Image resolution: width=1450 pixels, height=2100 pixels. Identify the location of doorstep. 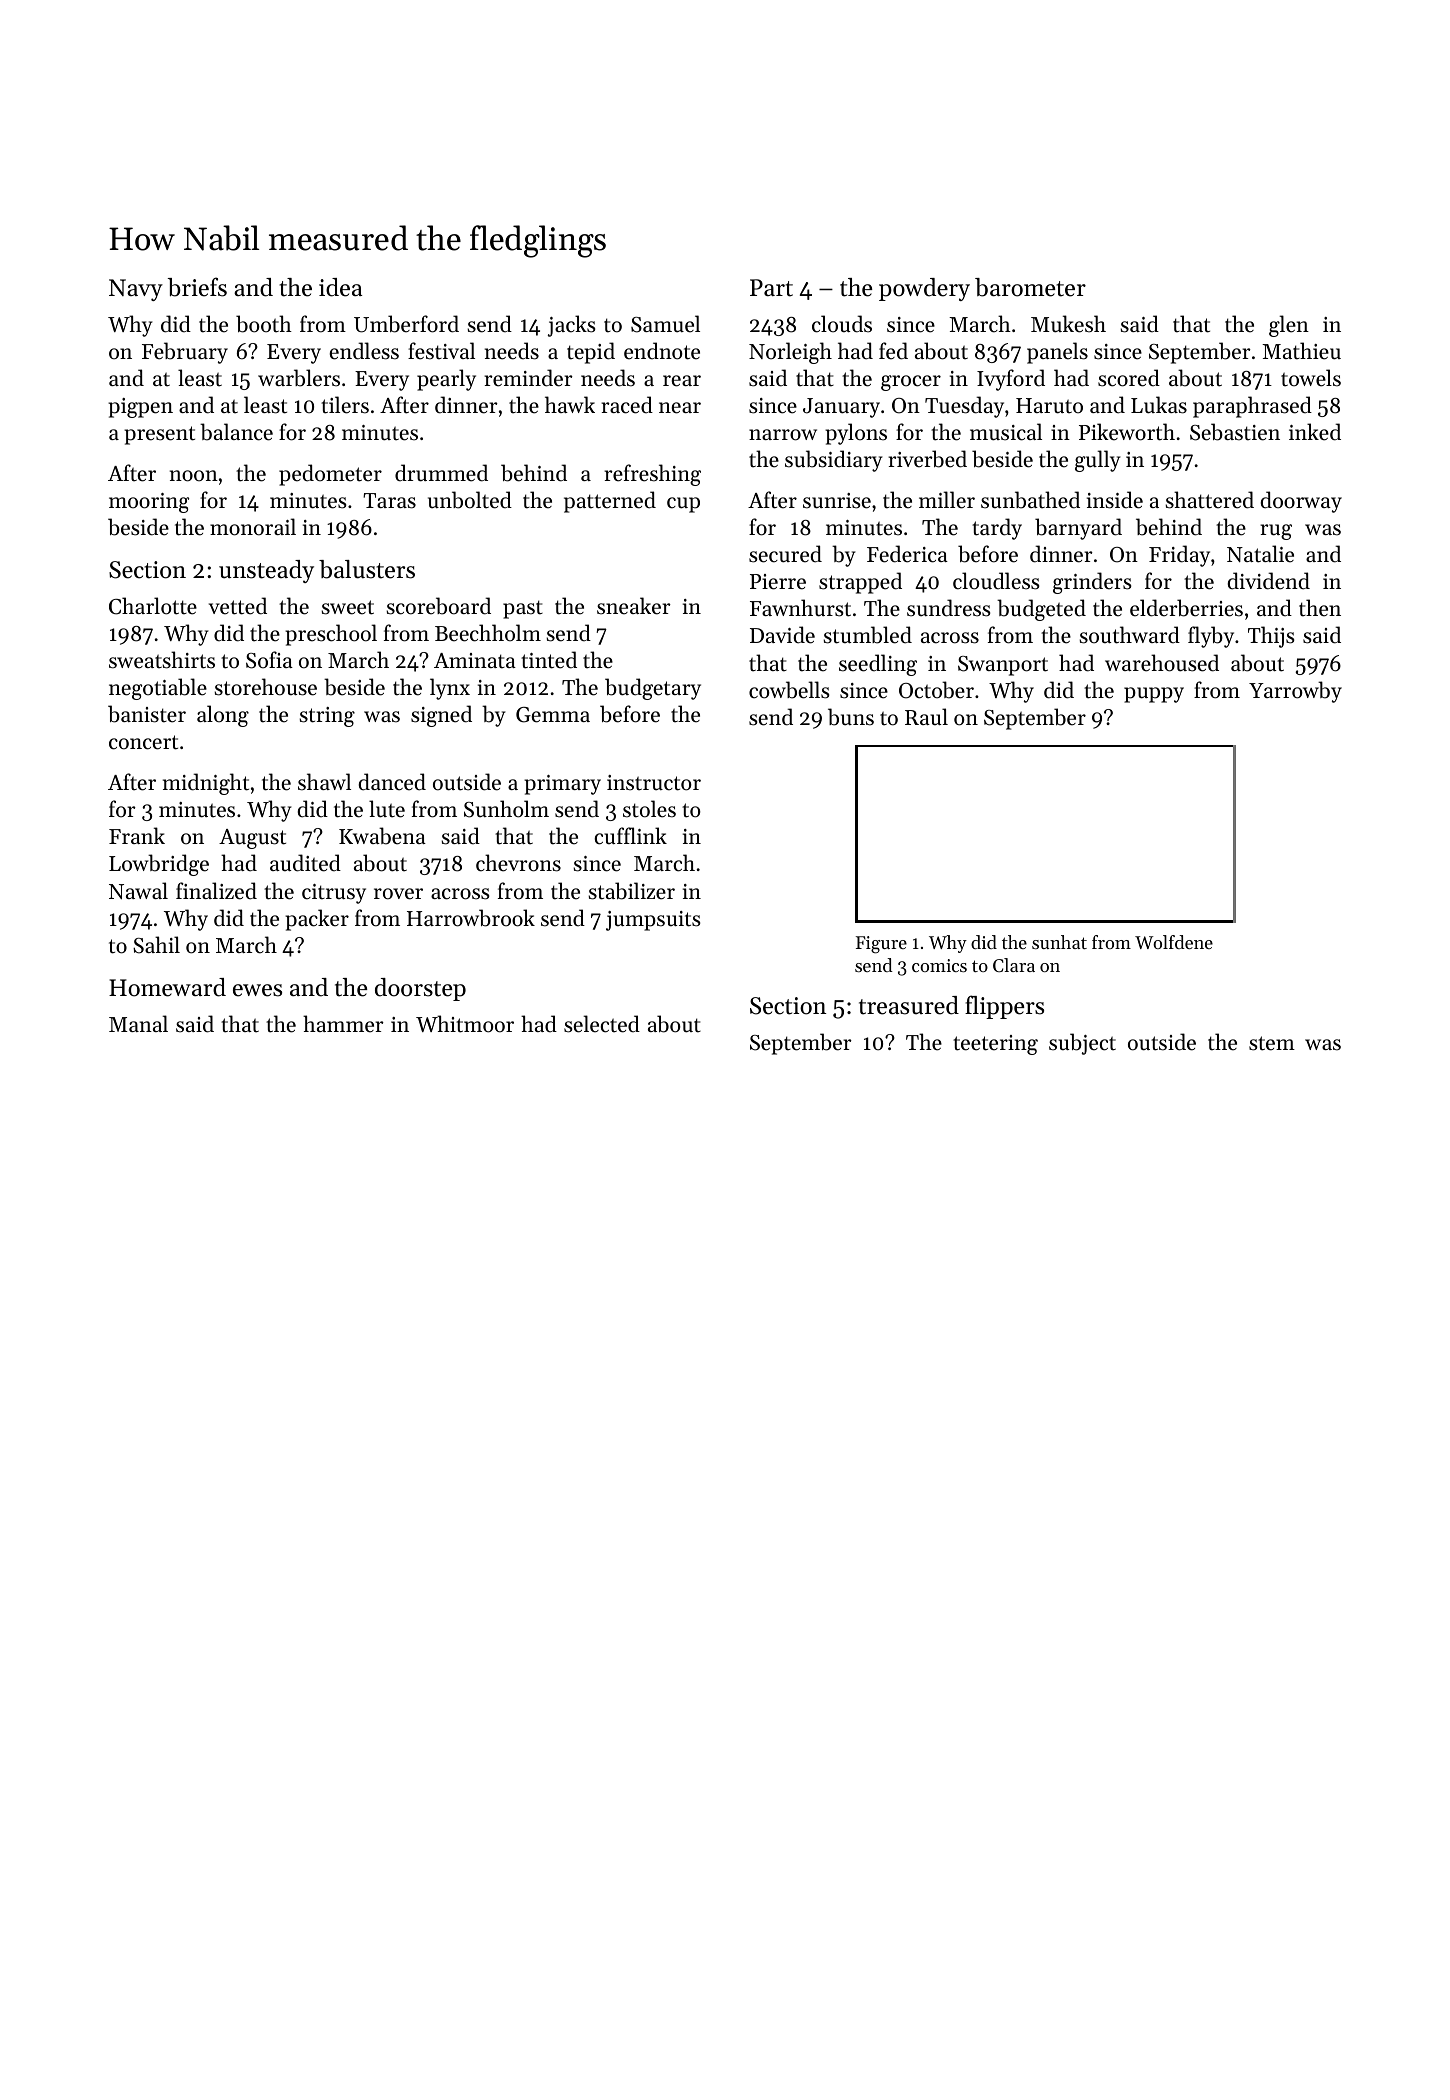
(420, 989).
